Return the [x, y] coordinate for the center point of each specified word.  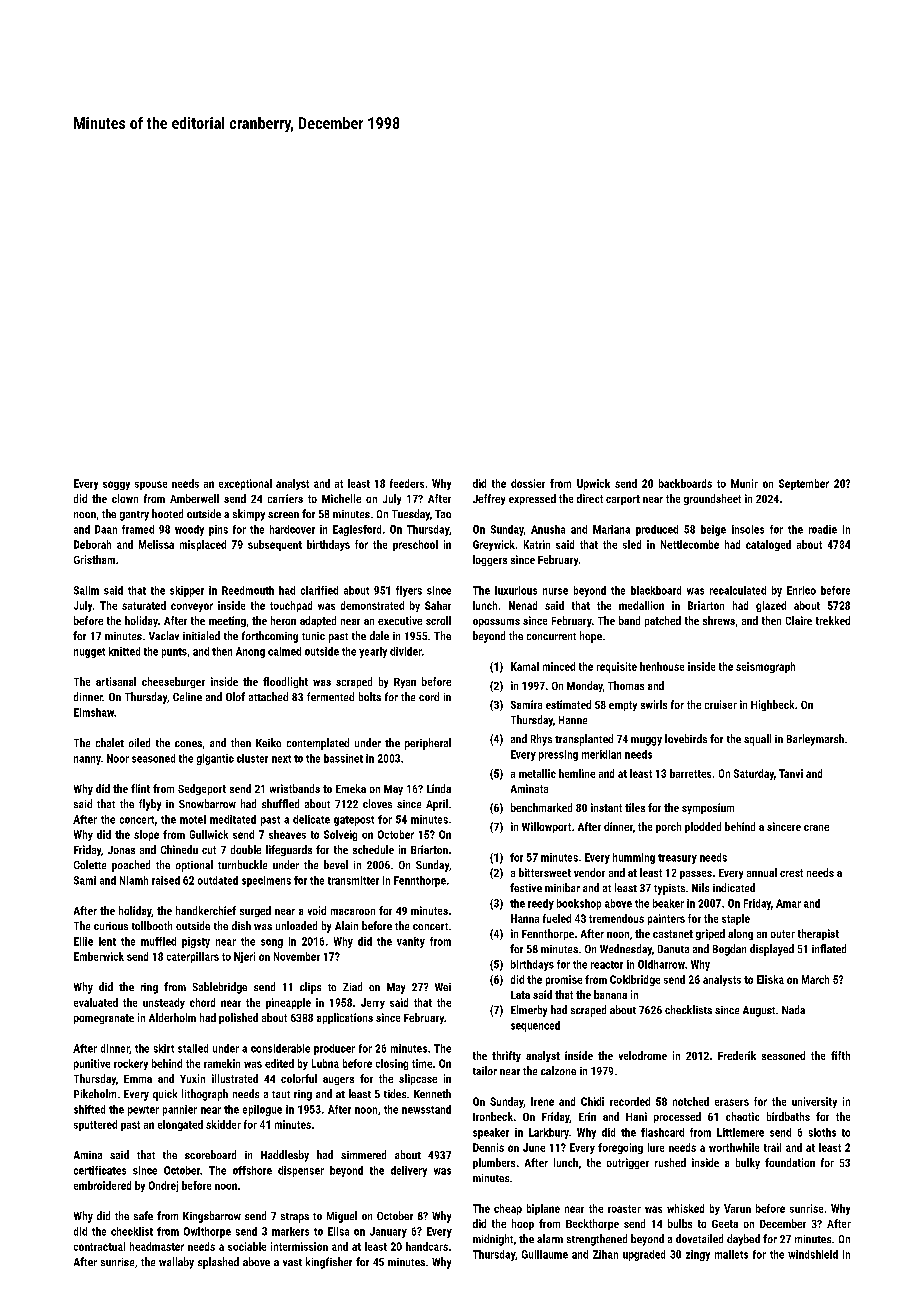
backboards [685, 483]
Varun [737, 1208]
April [437, 805]
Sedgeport [202, 789]
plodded [703, 827]
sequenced [535, 1026]
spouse [151, 485]
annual [762, 872]
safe [143, 1215]
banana [610, 994]
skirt [164, 1048]
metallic [537, 773]
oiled [139, 742]
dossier [528, 483]
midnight [493, 1240]
